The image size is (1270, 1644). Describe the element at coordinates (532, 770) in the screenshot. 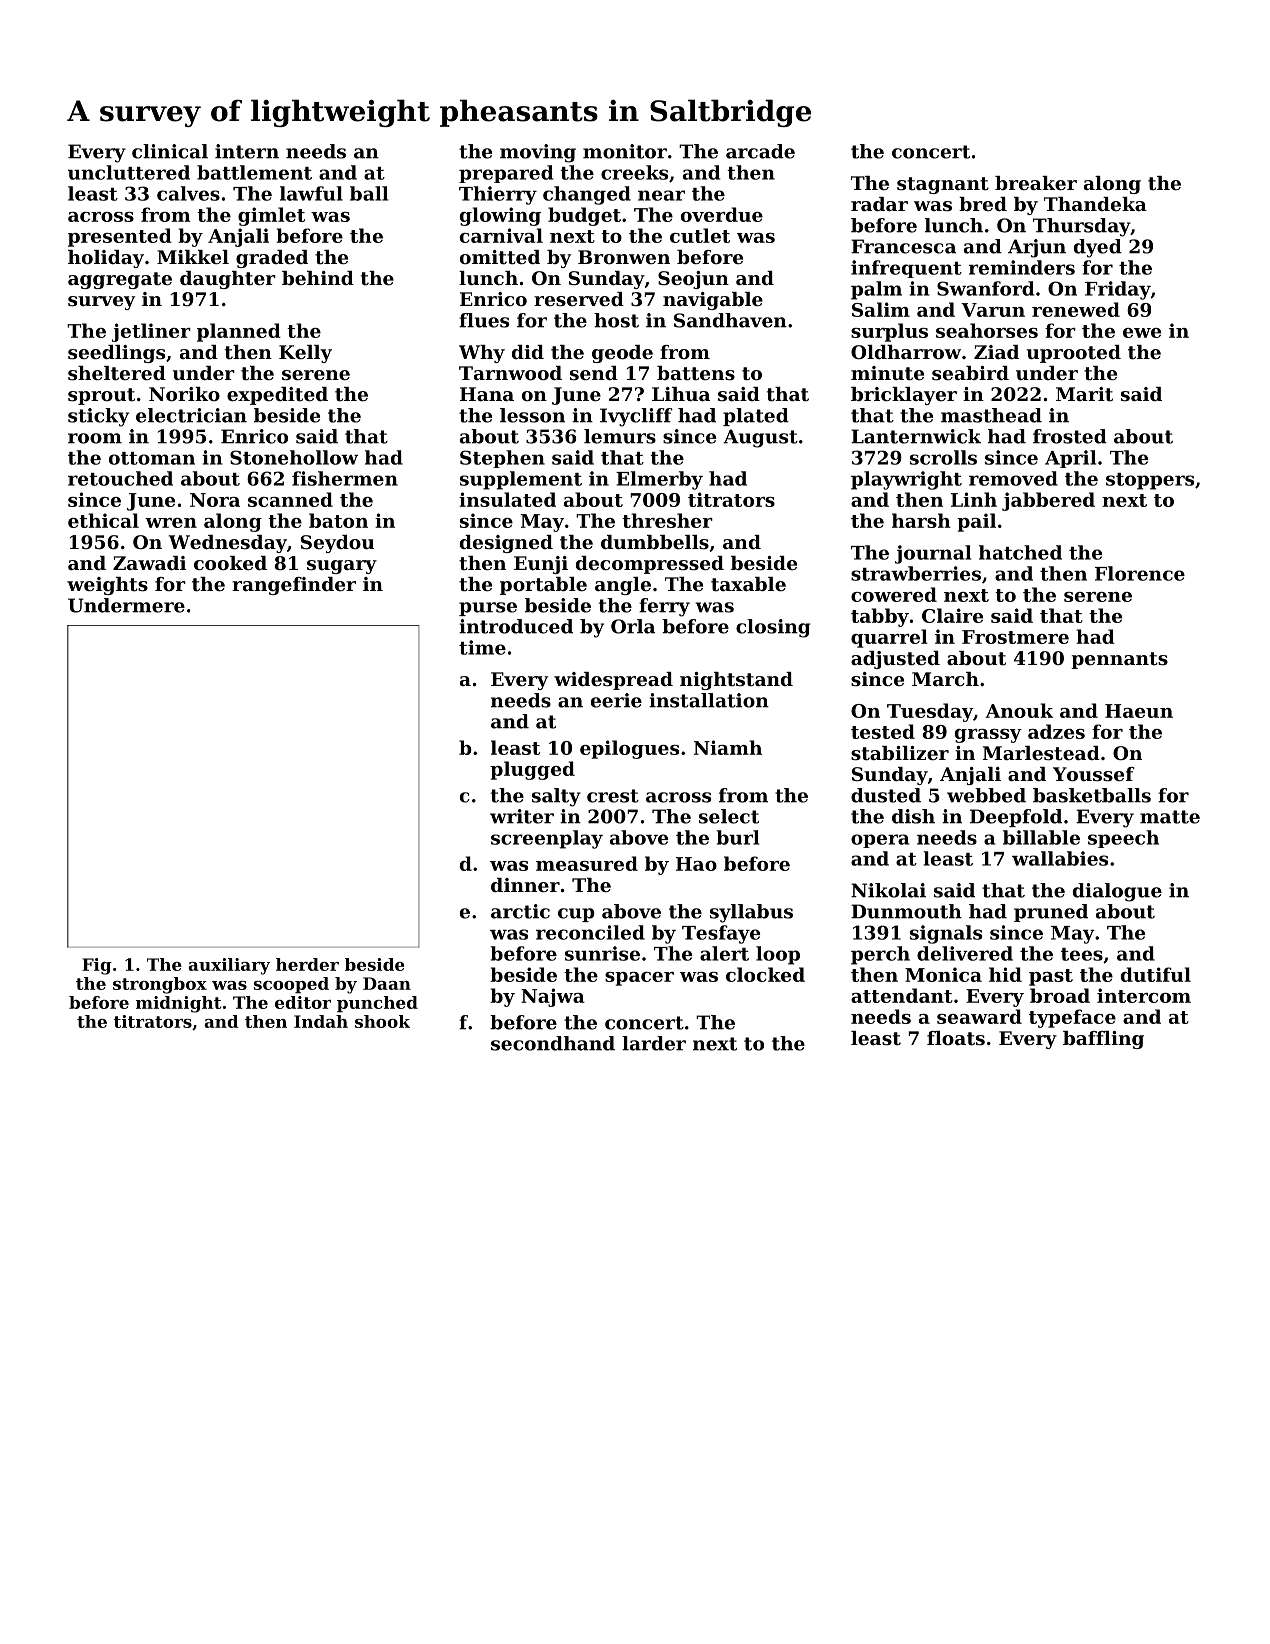

I see `plugged` at that location.
